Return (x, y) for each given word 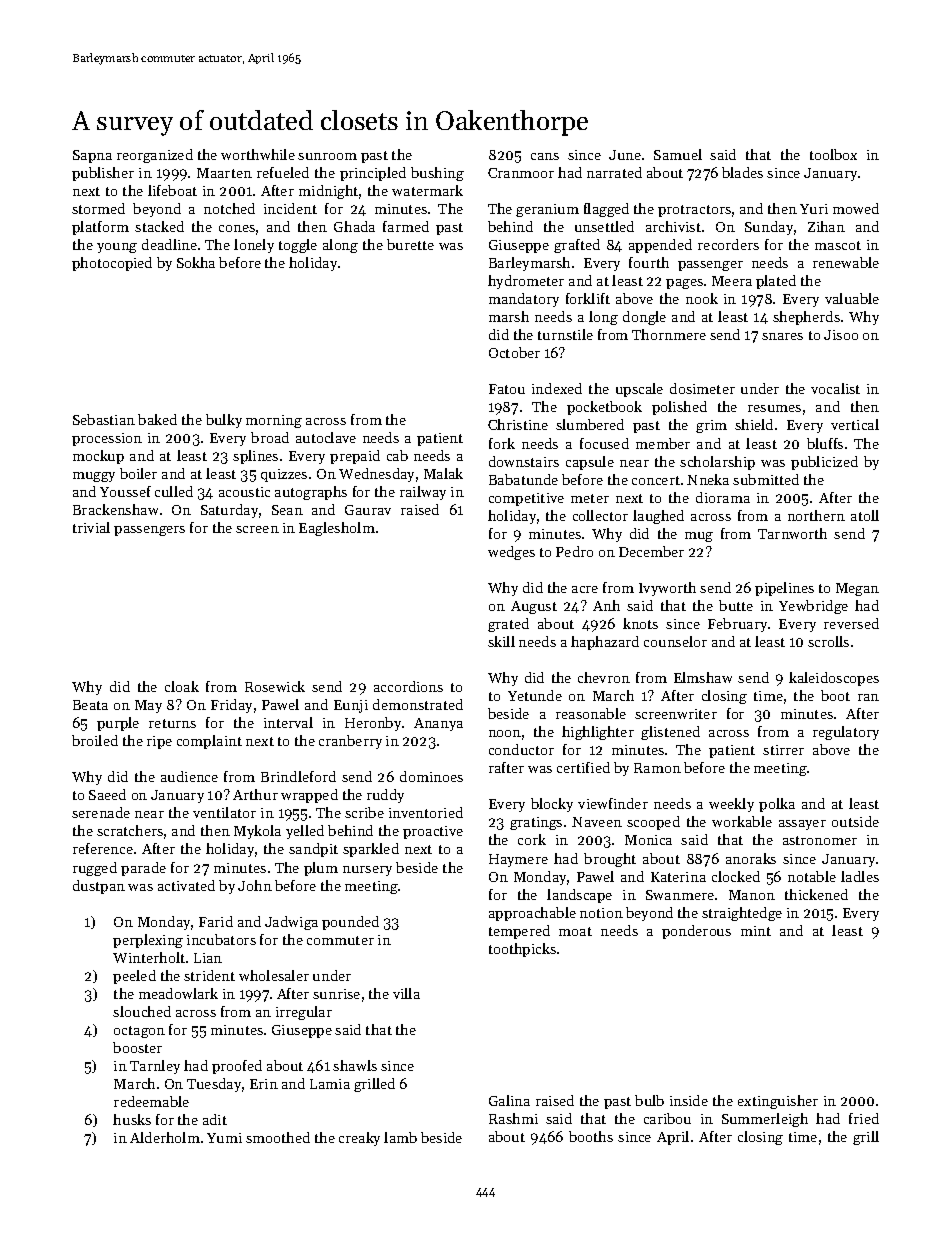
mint (756, 931)
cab (397, 455)
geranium (547, 210)
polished (679, 408)
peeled (134, 977)
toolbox (833, 154)
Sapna (92, 156)
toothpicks (522, 950)
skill (501, 641)
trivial (91, 527)
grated (508, 625)
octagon (139, 1032)
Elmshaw (703, 677)
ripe (159, 742)
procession (107, 439)
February (737, 625)
